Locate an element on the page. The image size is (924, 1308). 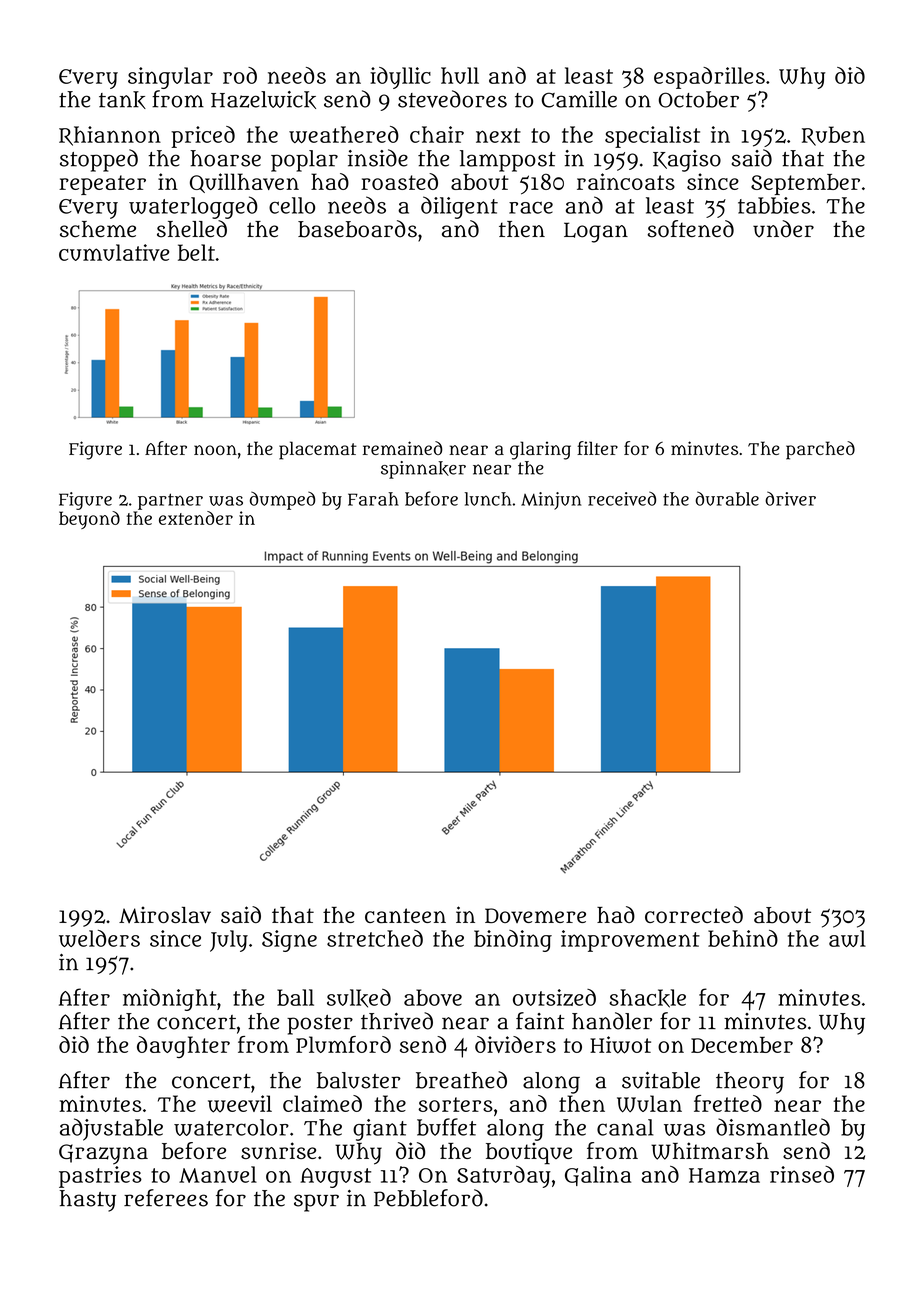
Minjun is located at coordinates (551, 501).
